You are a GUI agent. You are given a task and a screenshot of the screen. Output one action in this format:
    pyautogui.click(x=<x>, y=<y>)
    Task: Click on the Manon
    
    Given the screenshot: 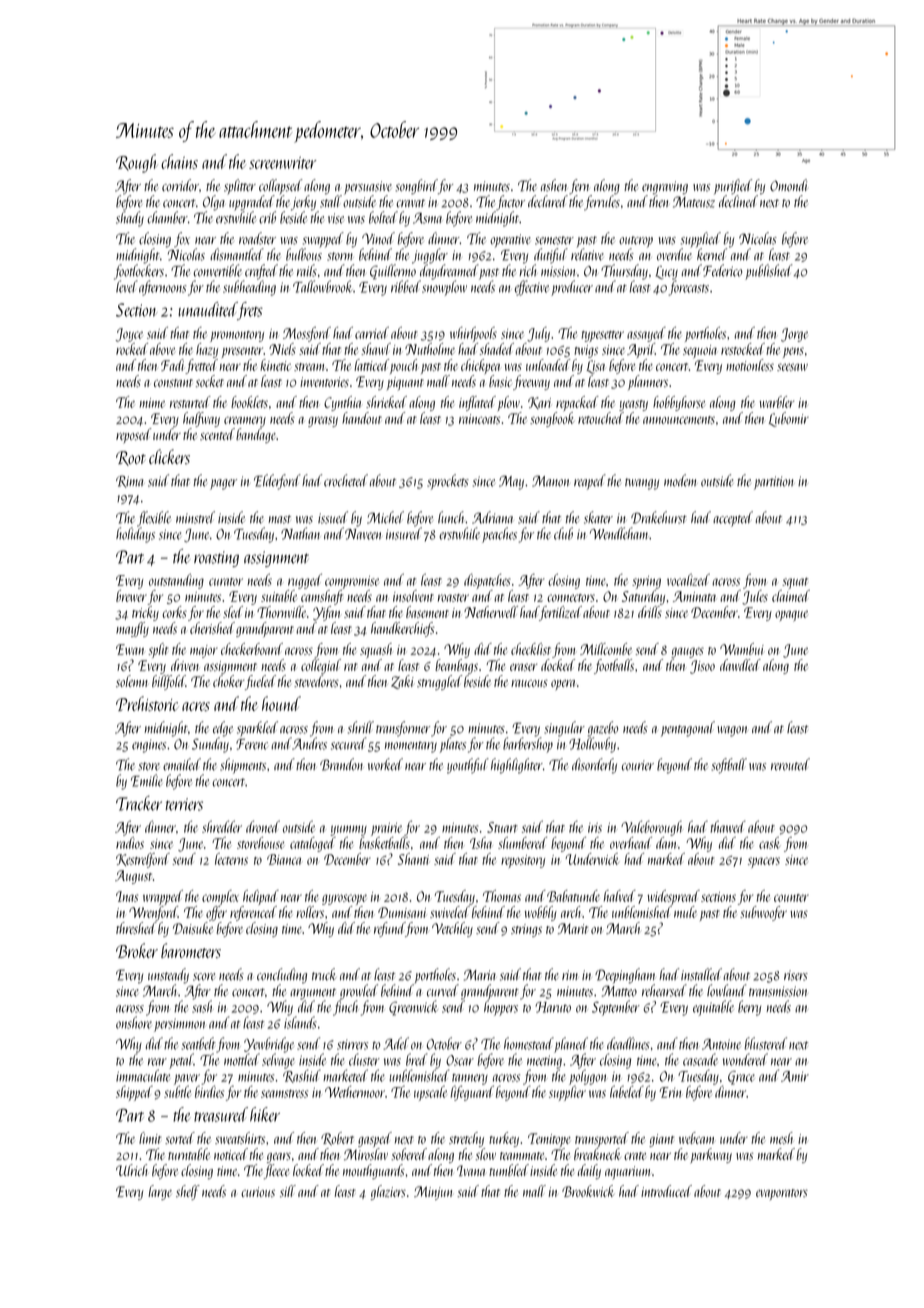 What is the action you would take?
    pyautogui.click(x=550, y=481)
